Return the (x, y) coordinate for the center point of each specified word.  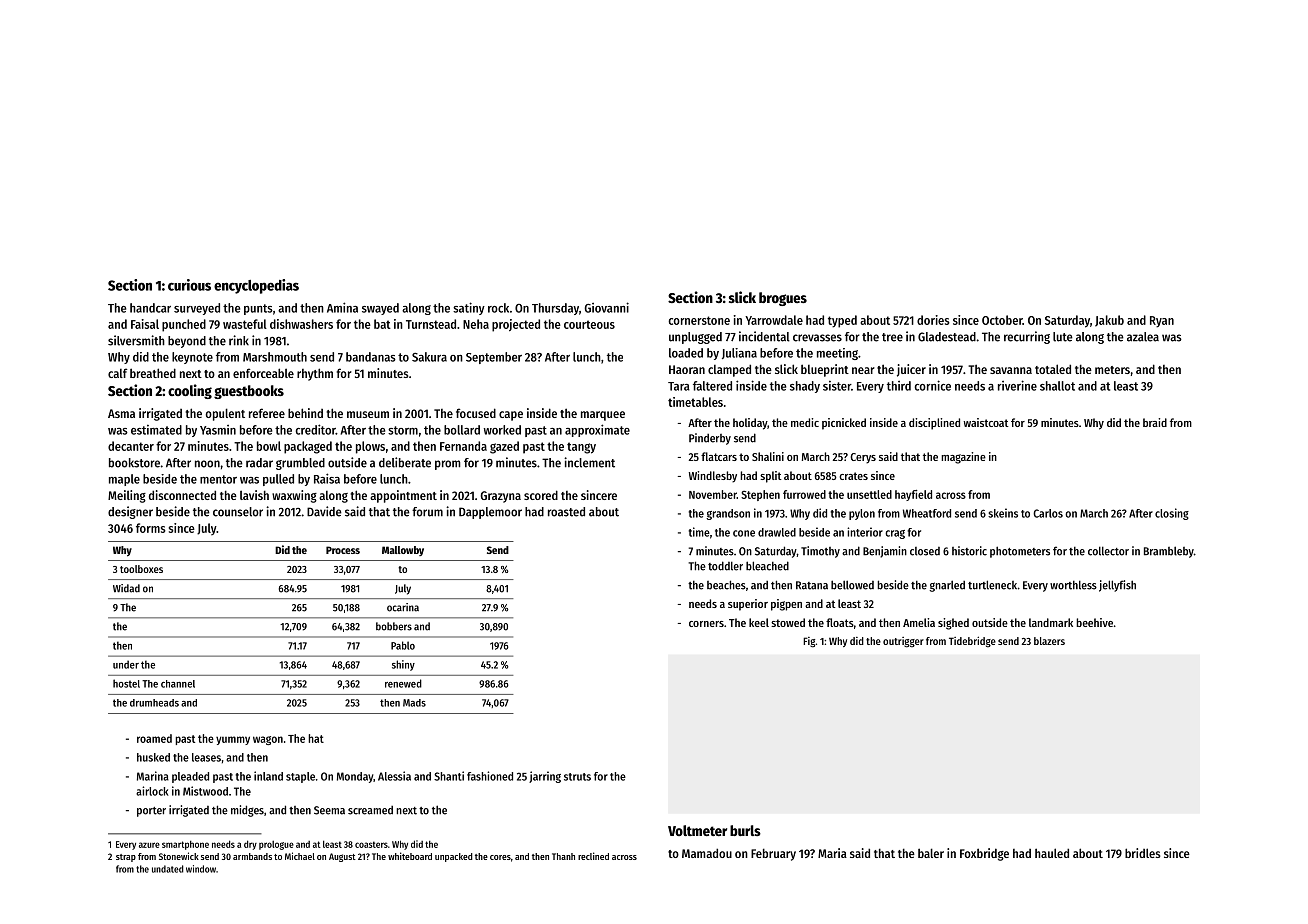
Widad (126, 588)
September (494, 358)
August (342, 857)
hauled (1052, 853)
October (1002, 320)
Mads (414, 703)
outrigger (903, 642)
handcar (150, 308)
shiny (403, 665)
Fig (809, 642)
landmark (1051, 622)
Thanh (563, 856)
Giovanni (606, 307)
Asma (121, 413)
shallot (1057, 386)
